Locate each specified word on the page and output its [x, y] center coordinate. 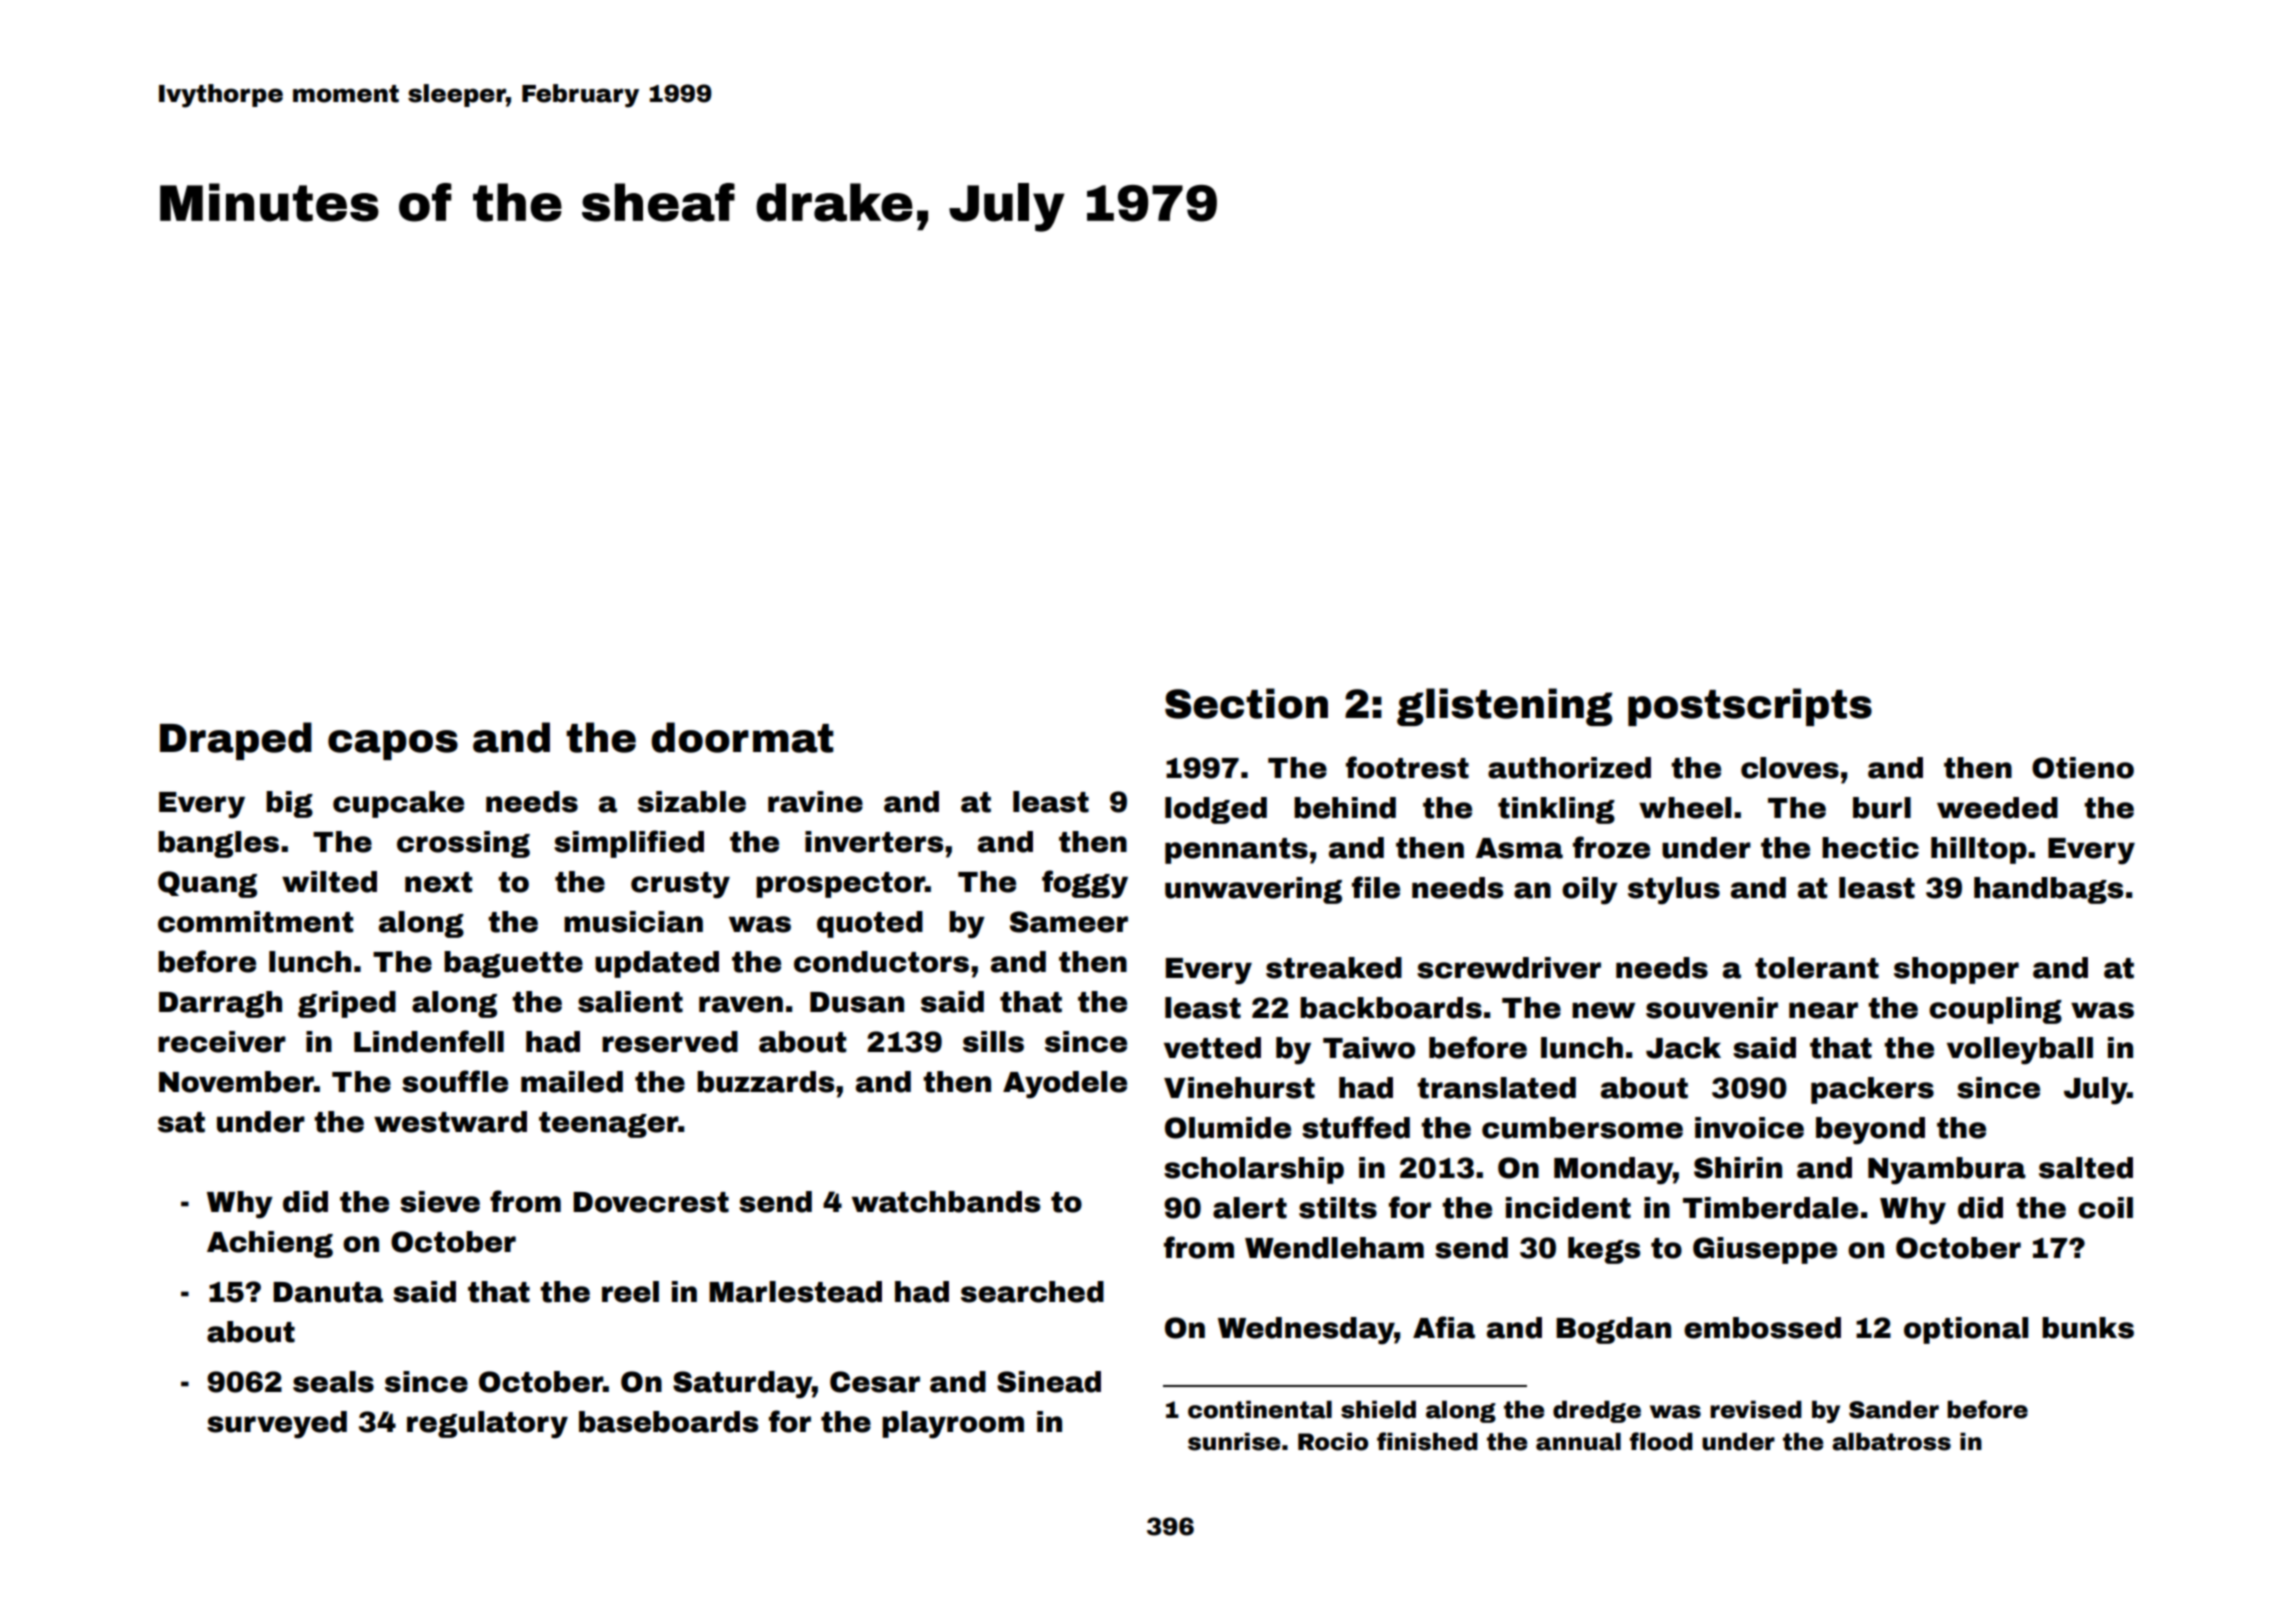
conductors [881, 962]
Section [1246, 703]
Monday [1613, 1171]
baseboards [668, 1422]
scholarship [1254, 1170]
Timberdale [1770, 1208]
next [438, 882]
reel [630, 1292]
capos [393, 745]
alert [1250, 1208]
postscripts [1750, 707]
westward [450, 1122]
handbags [2048, 890]
